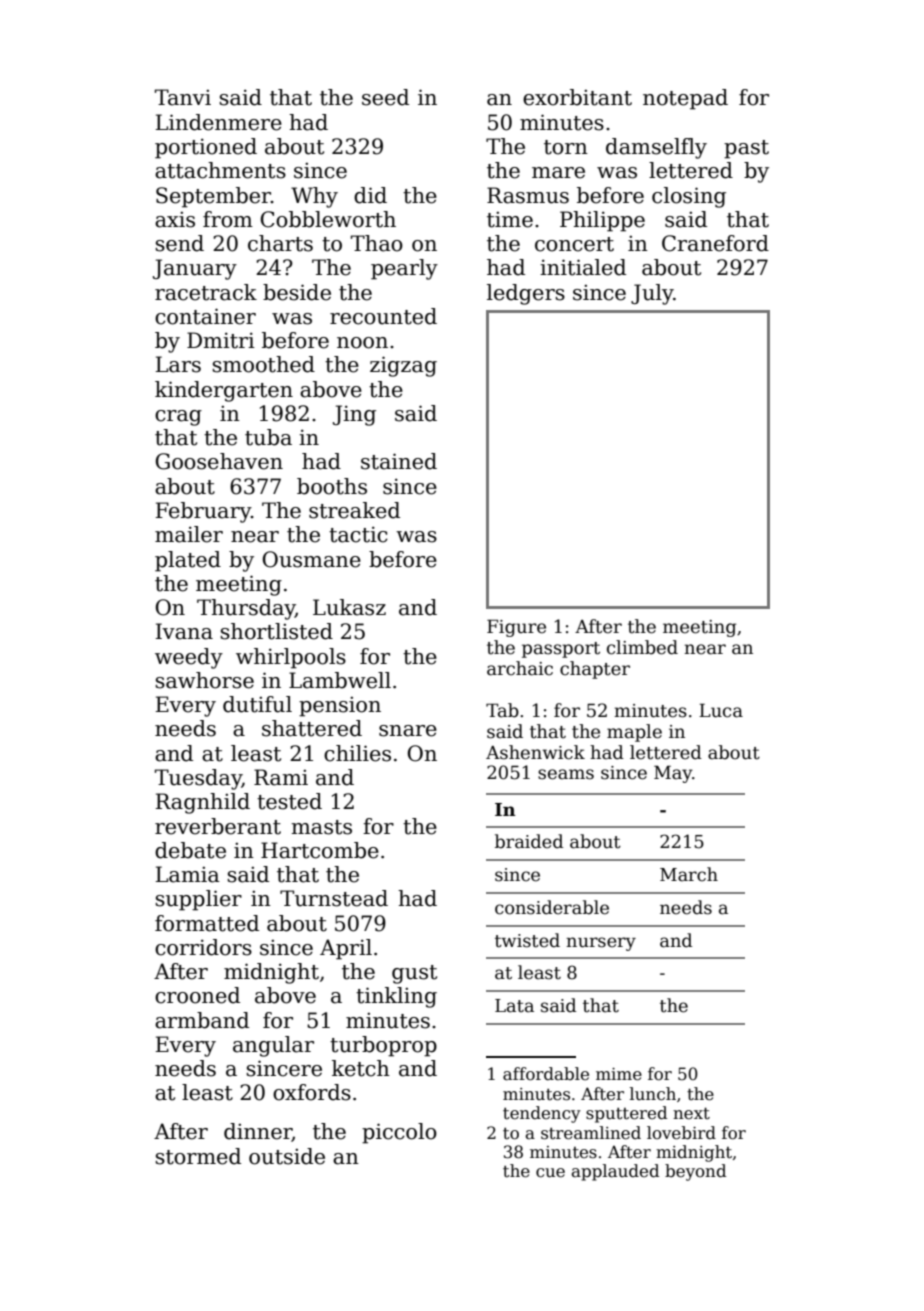 The height and width of the screenshot is (1311, 924). I want to click on pearly, so click(404, 269).
